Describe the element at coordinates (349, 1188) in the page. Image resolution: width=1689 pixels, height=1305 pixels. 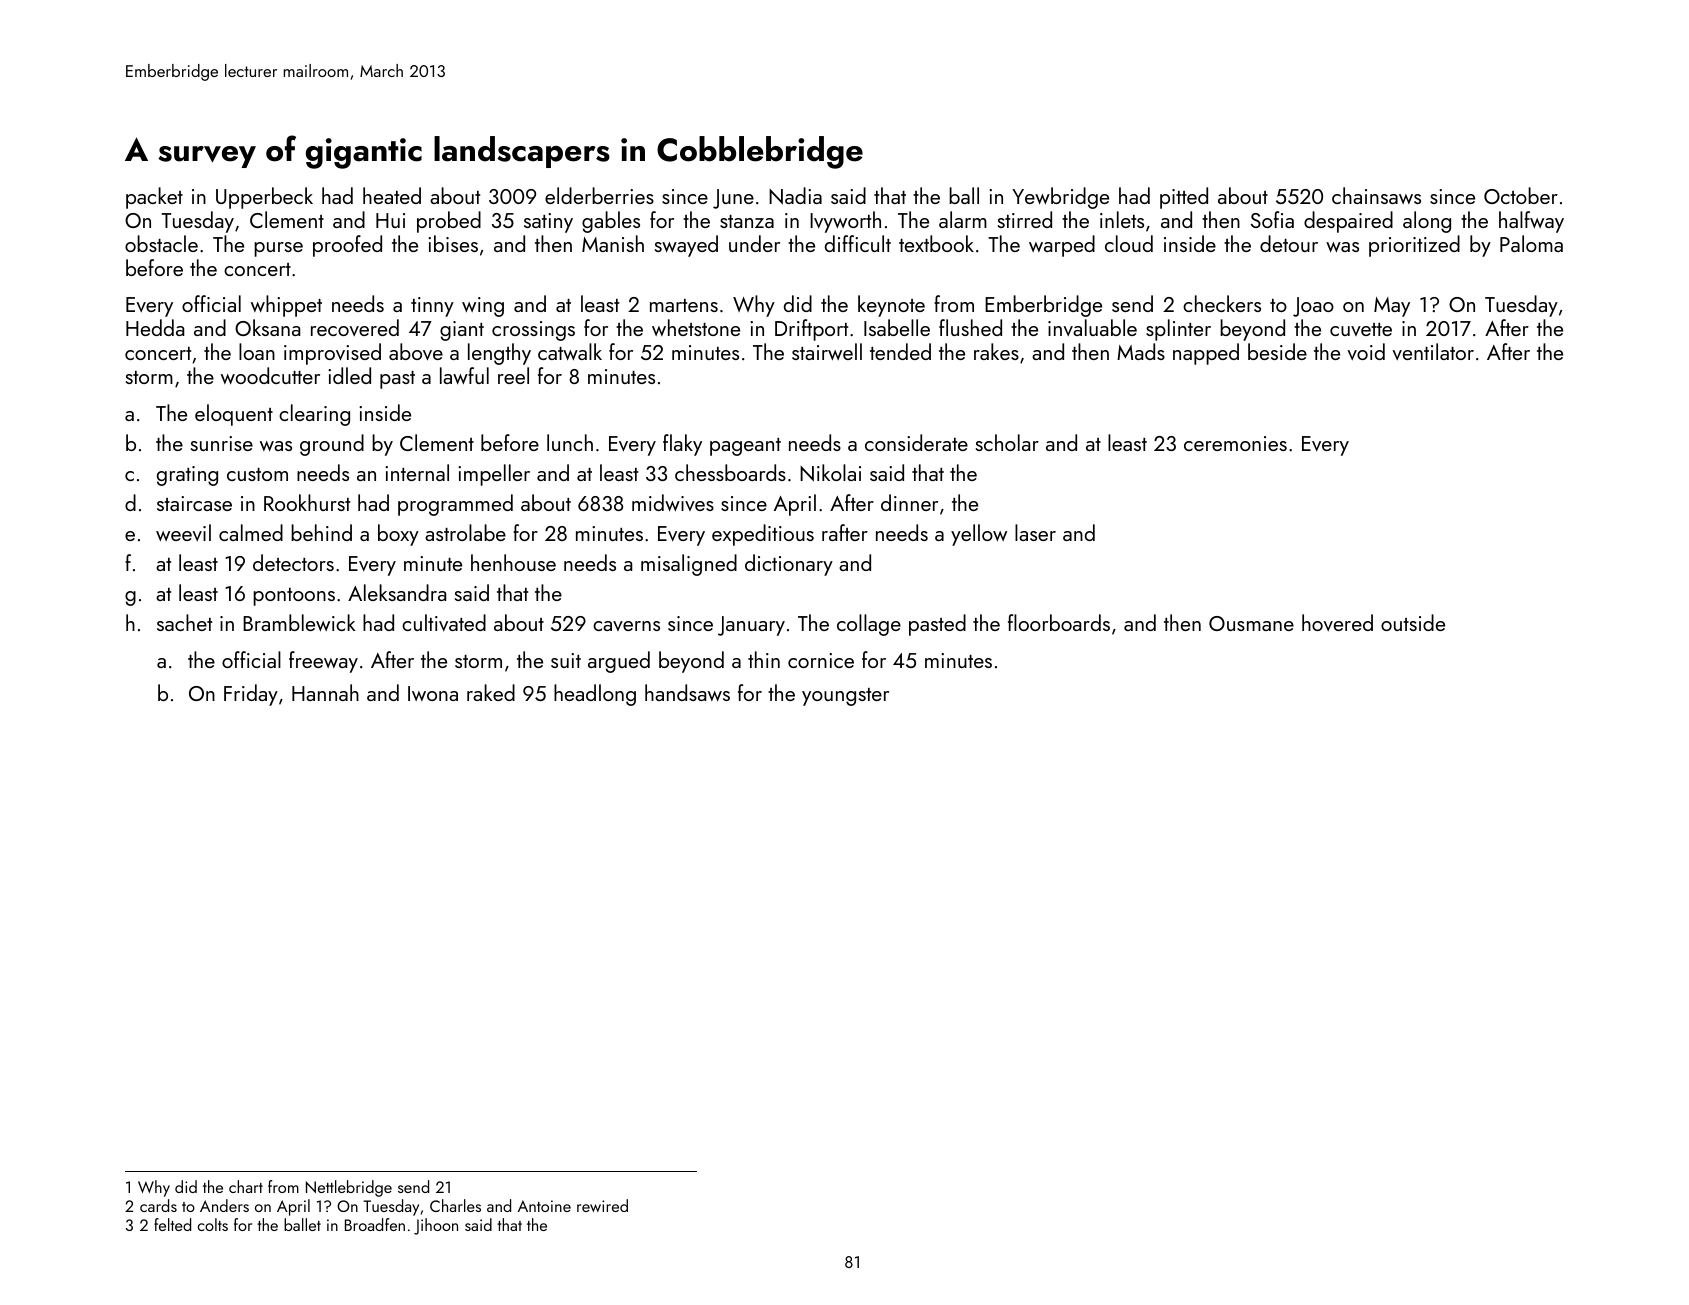
I see `Nettlebridge` at that location.
